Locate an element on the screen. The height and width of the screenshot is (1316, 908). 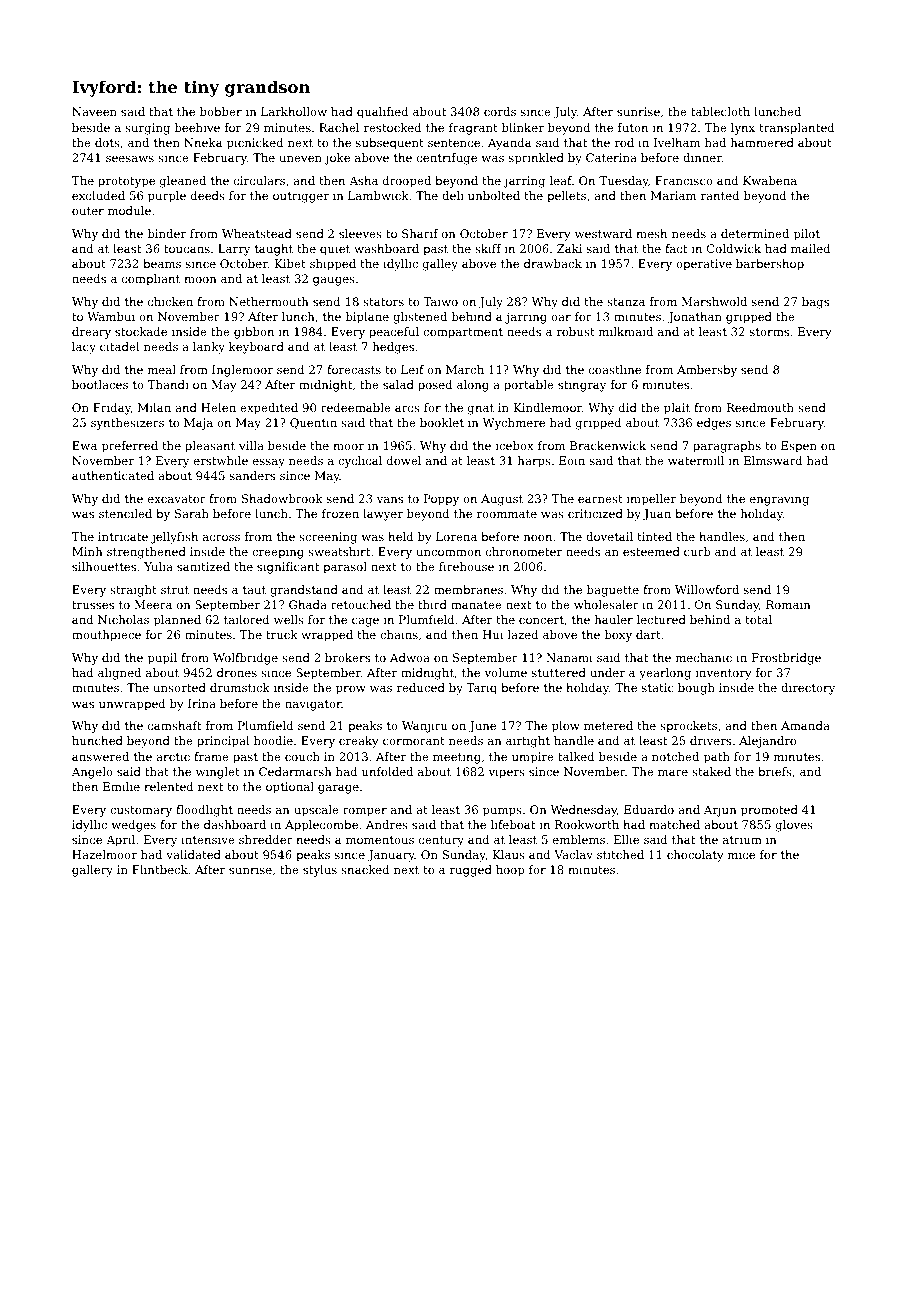
Reedmouth is located at coordinates (760, 407).
